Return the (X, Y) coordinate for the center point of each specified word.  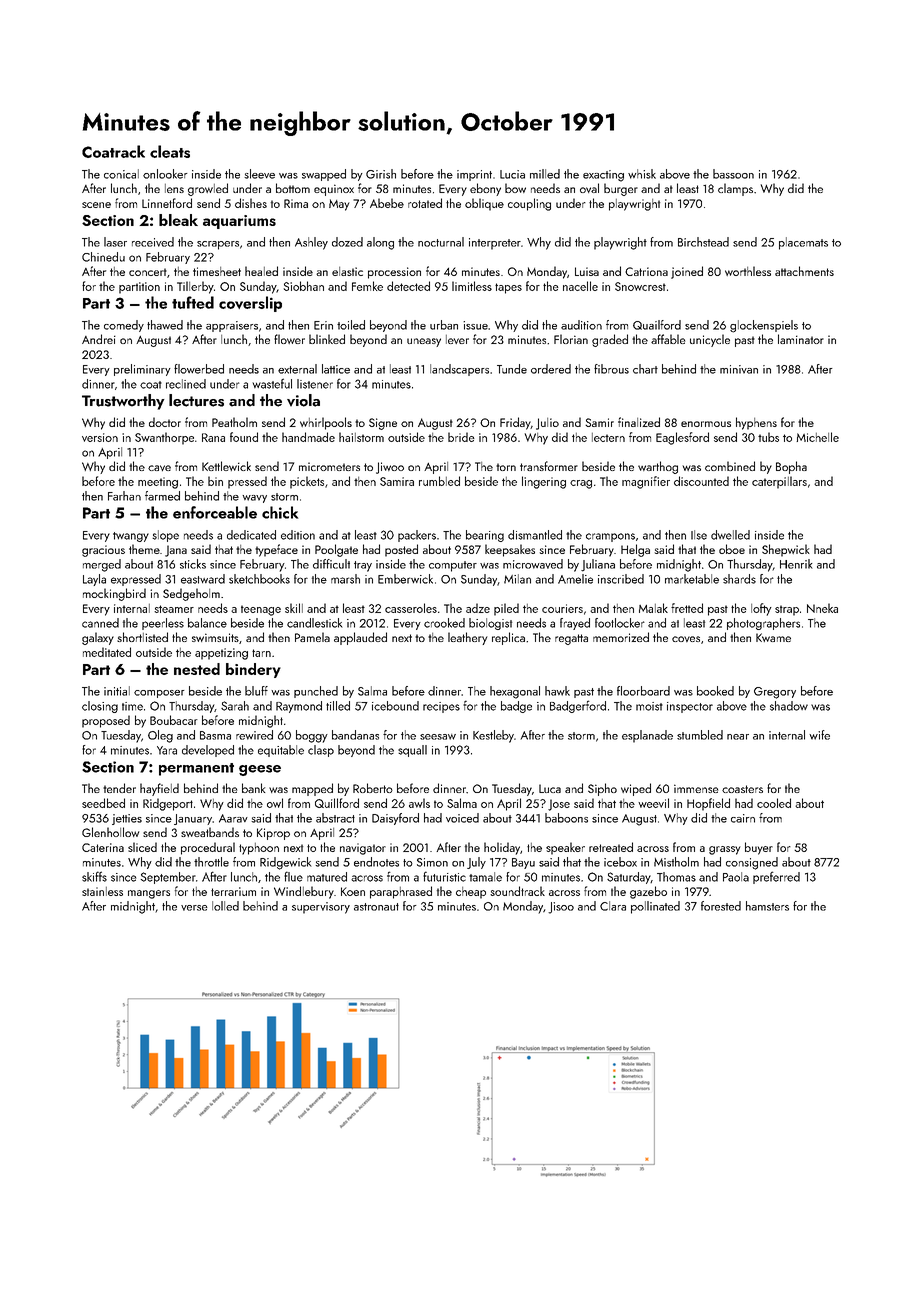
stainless (102, 891)
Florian (571, 339)
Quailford (657, 325)
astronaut (376, 907)
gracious (103, 551)
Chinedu (103, 257)
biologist (490, 624)
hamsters (767, 906)
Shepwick (786, 550)
